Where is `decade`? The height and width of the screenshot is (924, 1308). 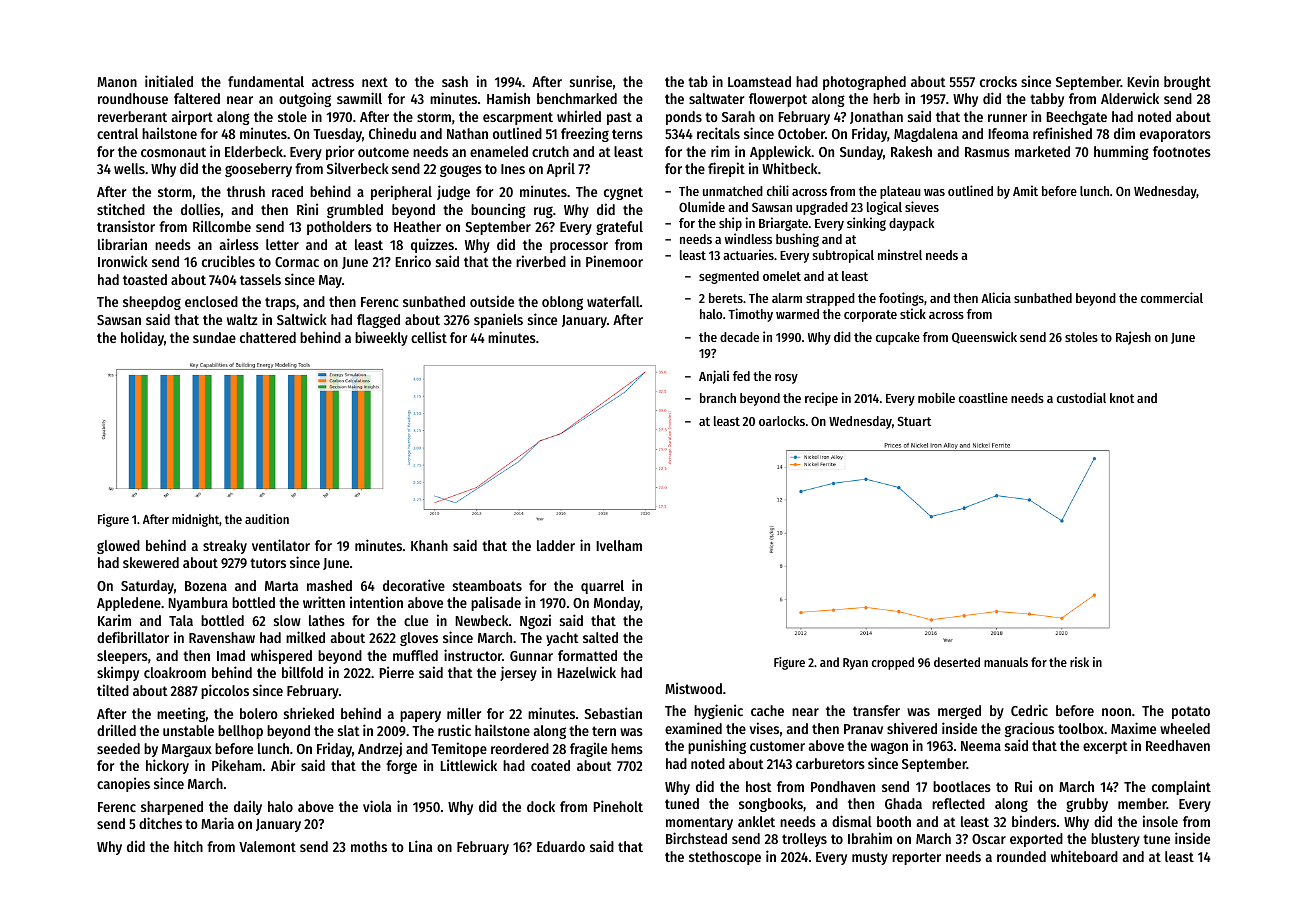
decade is located at coordinates (739, 337).
